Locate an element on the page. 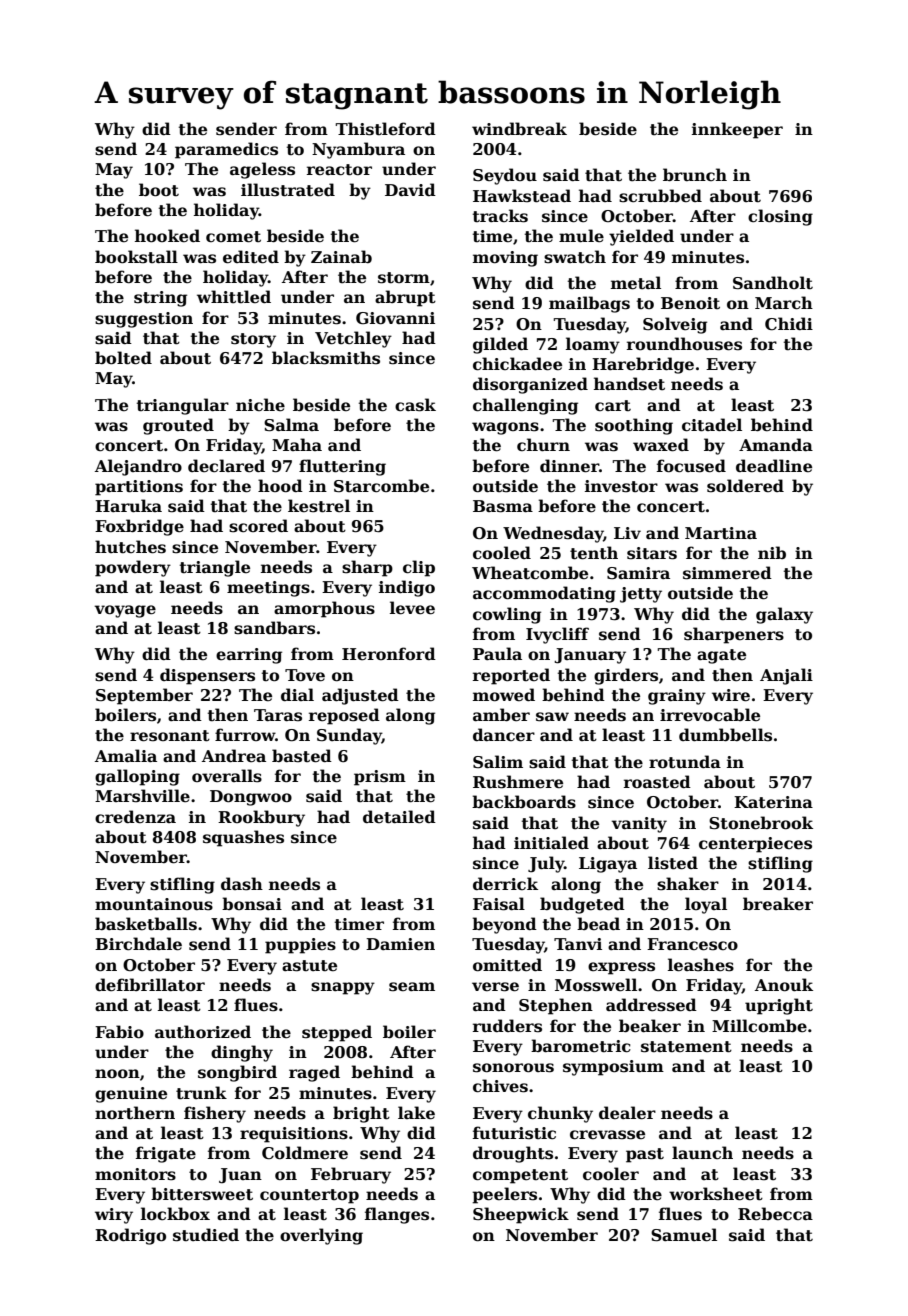 This page has width=908, height=1316. paramedics is located at coordinates (226, 150).
